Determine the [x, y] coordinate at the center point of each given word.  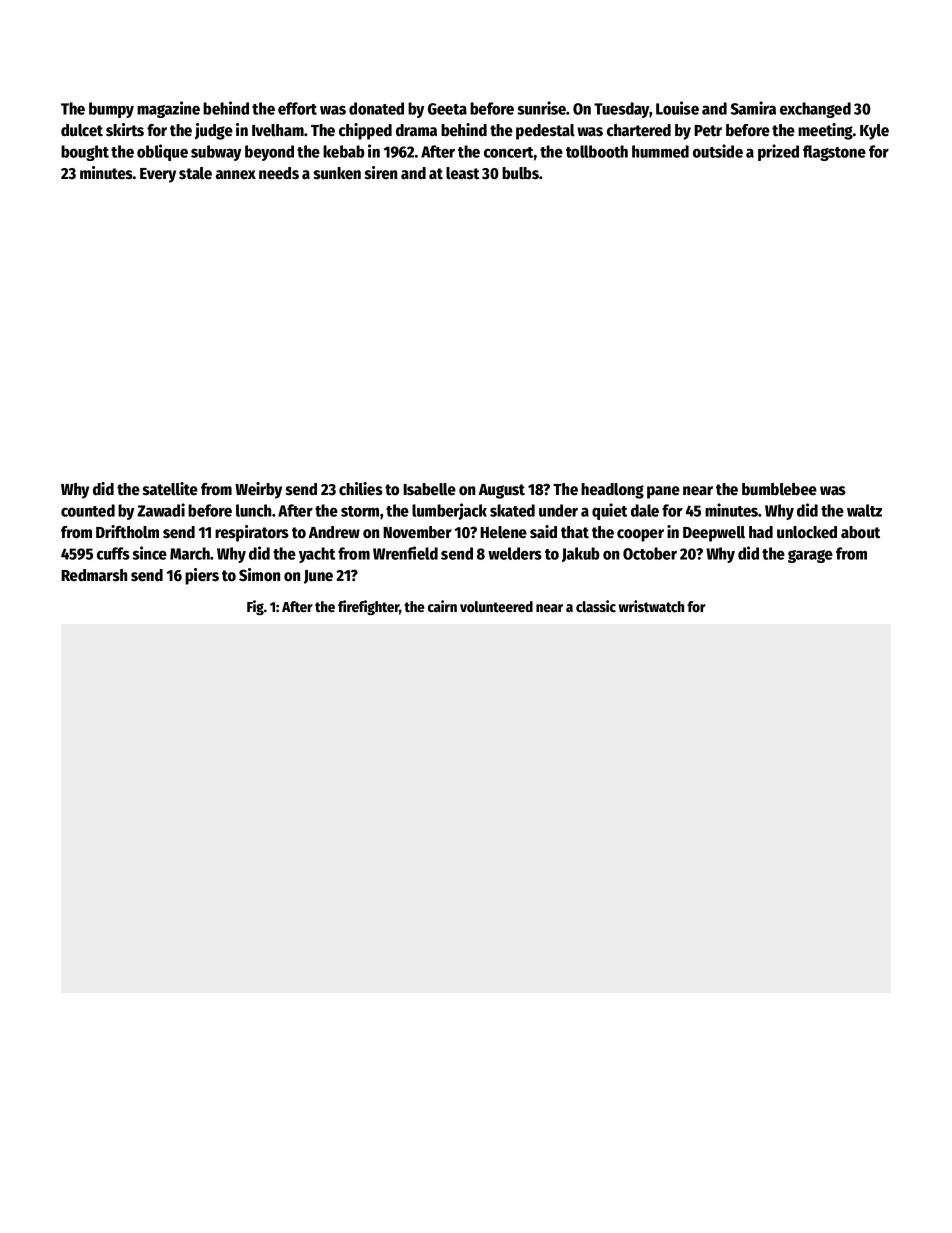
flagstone [834, 153]
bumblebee [779, 489]
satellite [170, 489]
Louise [677, 108]
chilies [361, 489]
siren [381, 173]
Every [158, 175]
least [462, 173]
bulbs [520, 173]
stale [195, 173]
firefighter [368, 607]
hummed [660, 151]
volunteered [496, 606]
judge [214, 131]
